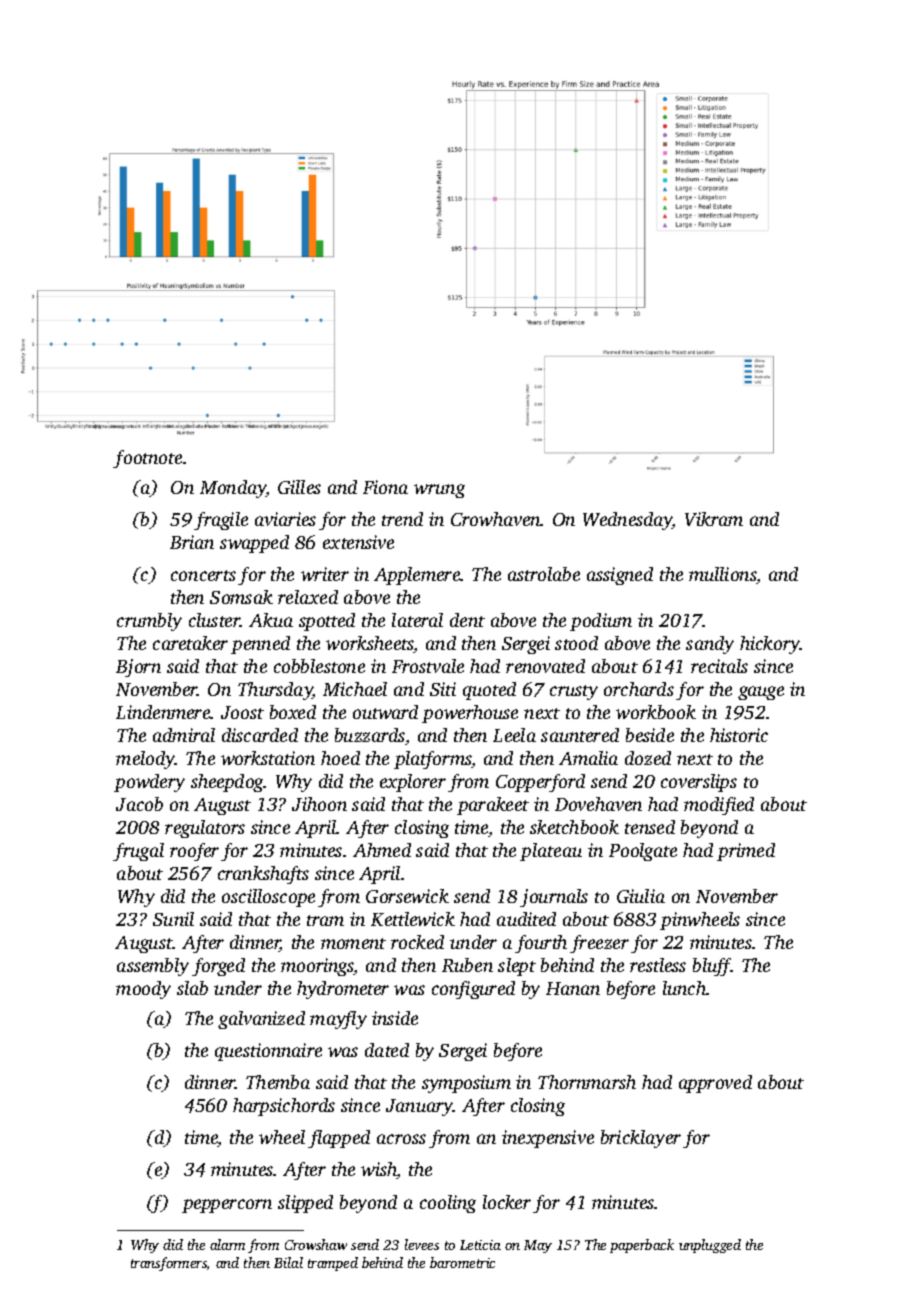  What do you see at coordinates (422, 1244) in the document?
I see `levees` at bounding box center [422, 1244].
